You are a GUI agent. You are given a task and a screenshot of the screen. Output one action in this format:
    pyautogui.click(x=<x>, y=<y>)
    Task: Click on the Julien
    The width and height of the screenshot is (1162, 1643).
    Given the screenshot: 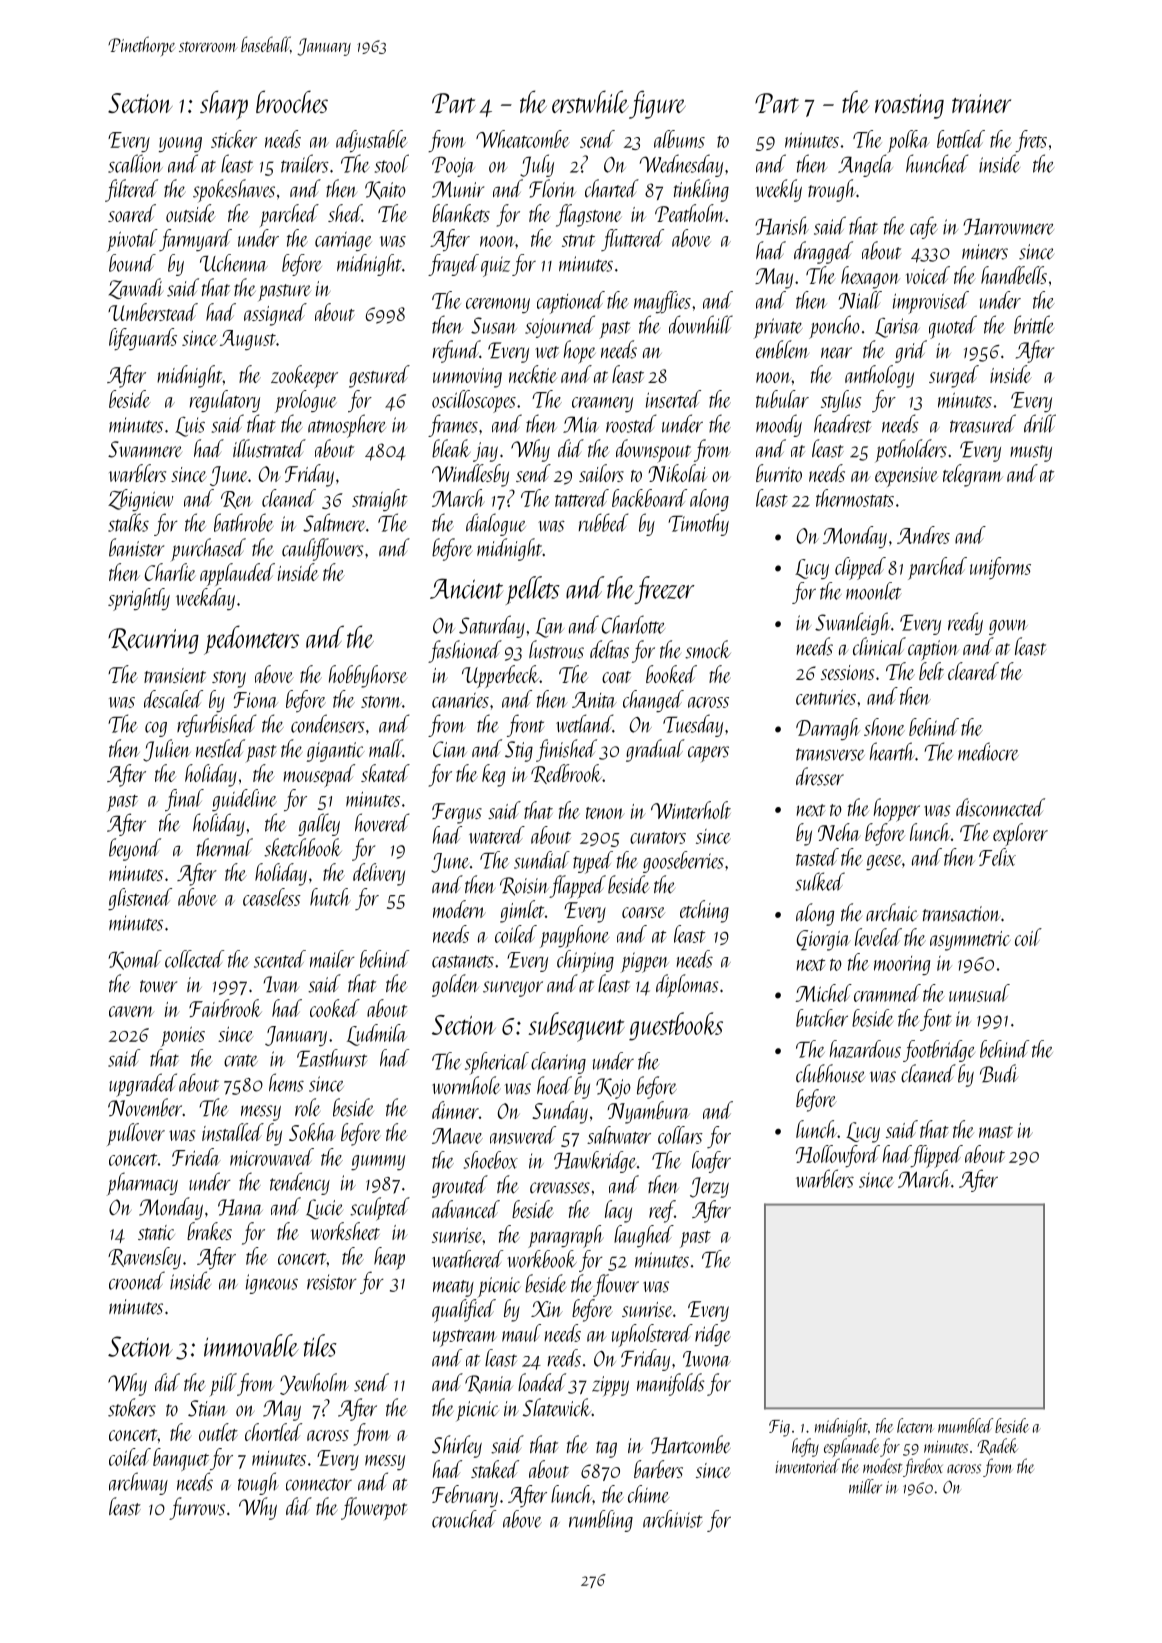 What is the action you would take?
    pyautogui.click(x=167, y=750)
